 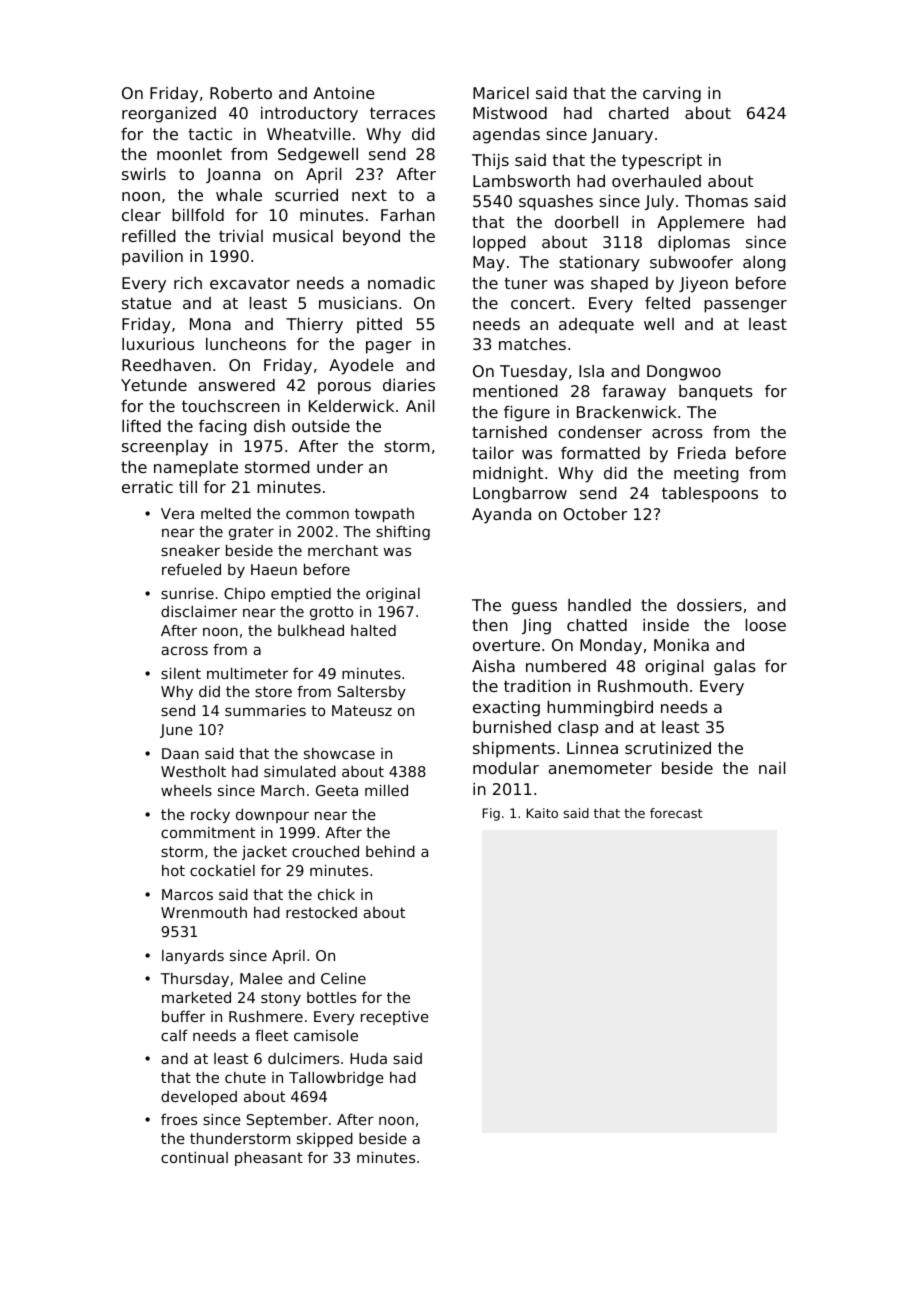 I want to click on Frieda, so click(x=702, y=453).
